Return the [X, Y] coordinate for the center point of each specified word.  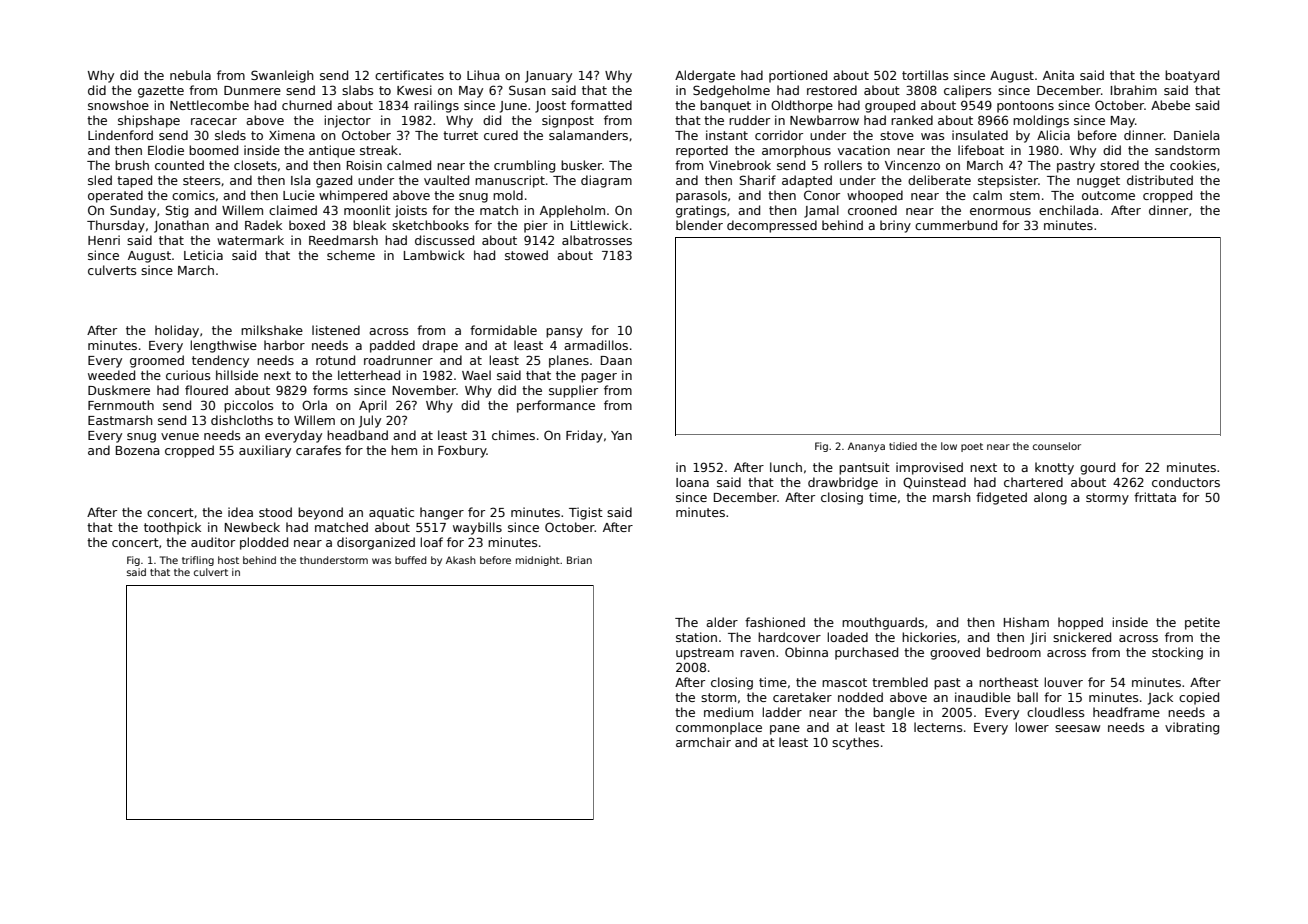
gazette [161, 92]
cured [501, 135]
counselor [1057, 446]
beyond [320, 513]
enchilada [1069, 210]
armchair [703, 742]
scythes [855, 743]
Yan [621, 435]
